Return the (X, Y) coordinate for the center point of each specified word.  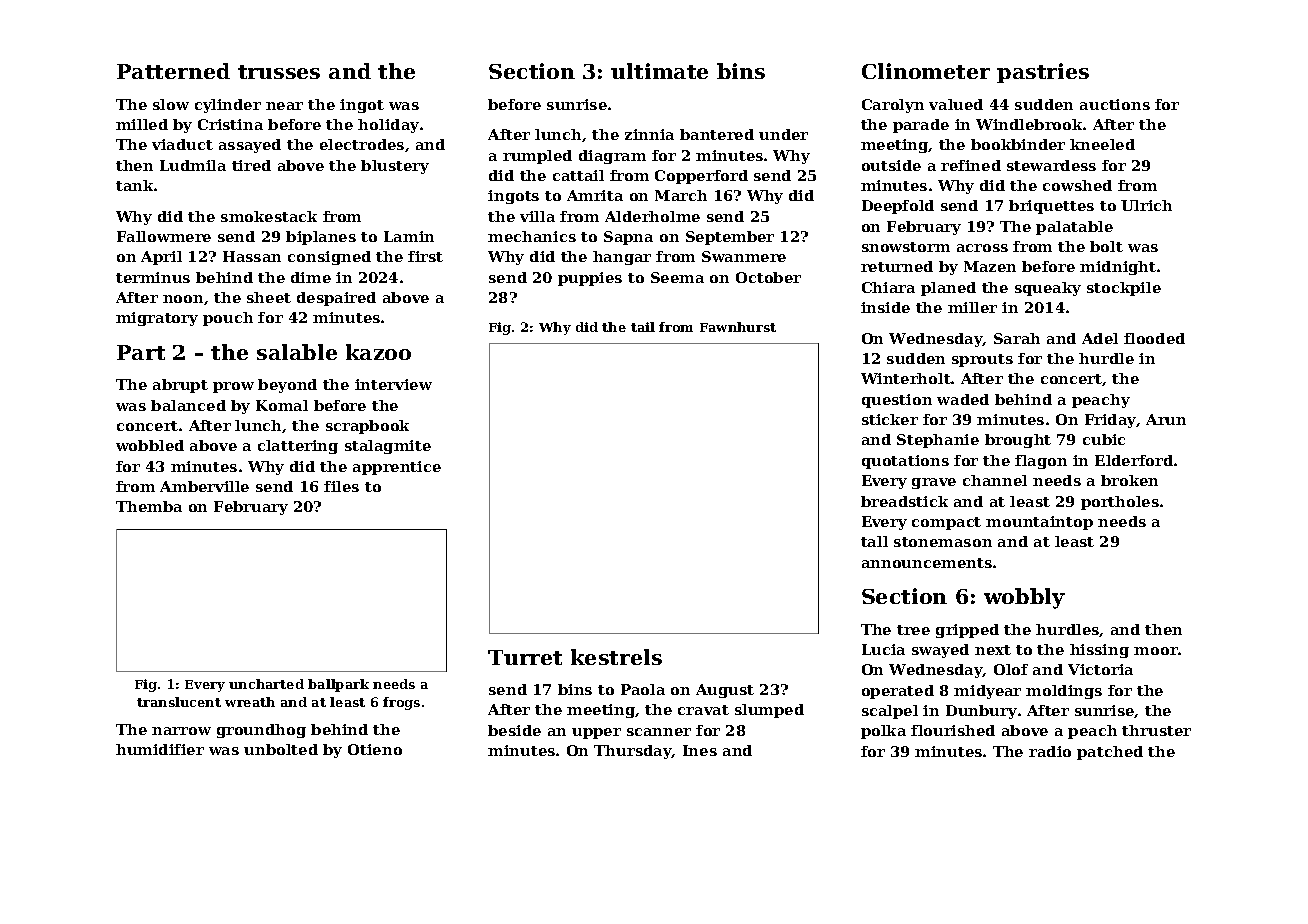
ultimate (659, 71)
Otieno (375, 749)
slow (171, 104)
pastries (1043, 73)
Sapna (628, 238)
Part (141, 352)
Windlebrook (1029, 124)
